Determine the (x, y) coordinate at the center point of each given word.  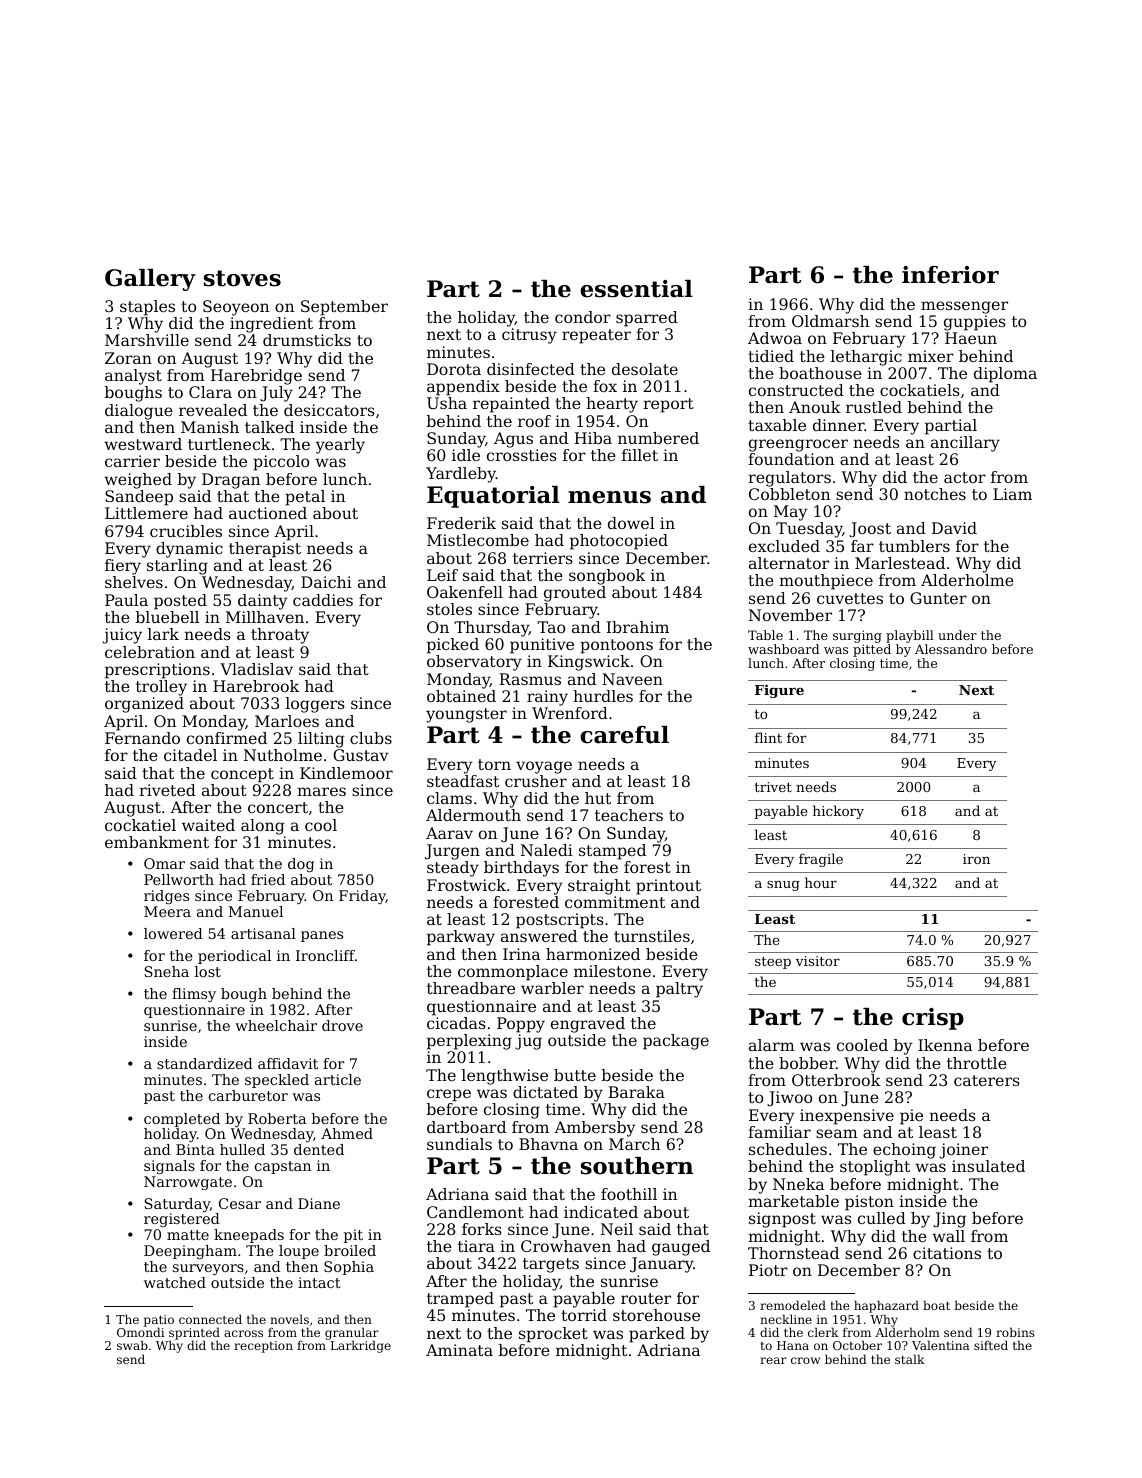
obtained (461, 696)
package (676, 1042)
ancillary (965, 444)
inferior (950, 275)
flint (768, 737)
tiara (476, 1246)
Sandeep (139, 498)
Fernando (142, 738)
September (344, 308)
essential (636, 289)
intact (319, 1282)
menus (609, 497)
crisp (933, 1019)
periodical (234, 957)
